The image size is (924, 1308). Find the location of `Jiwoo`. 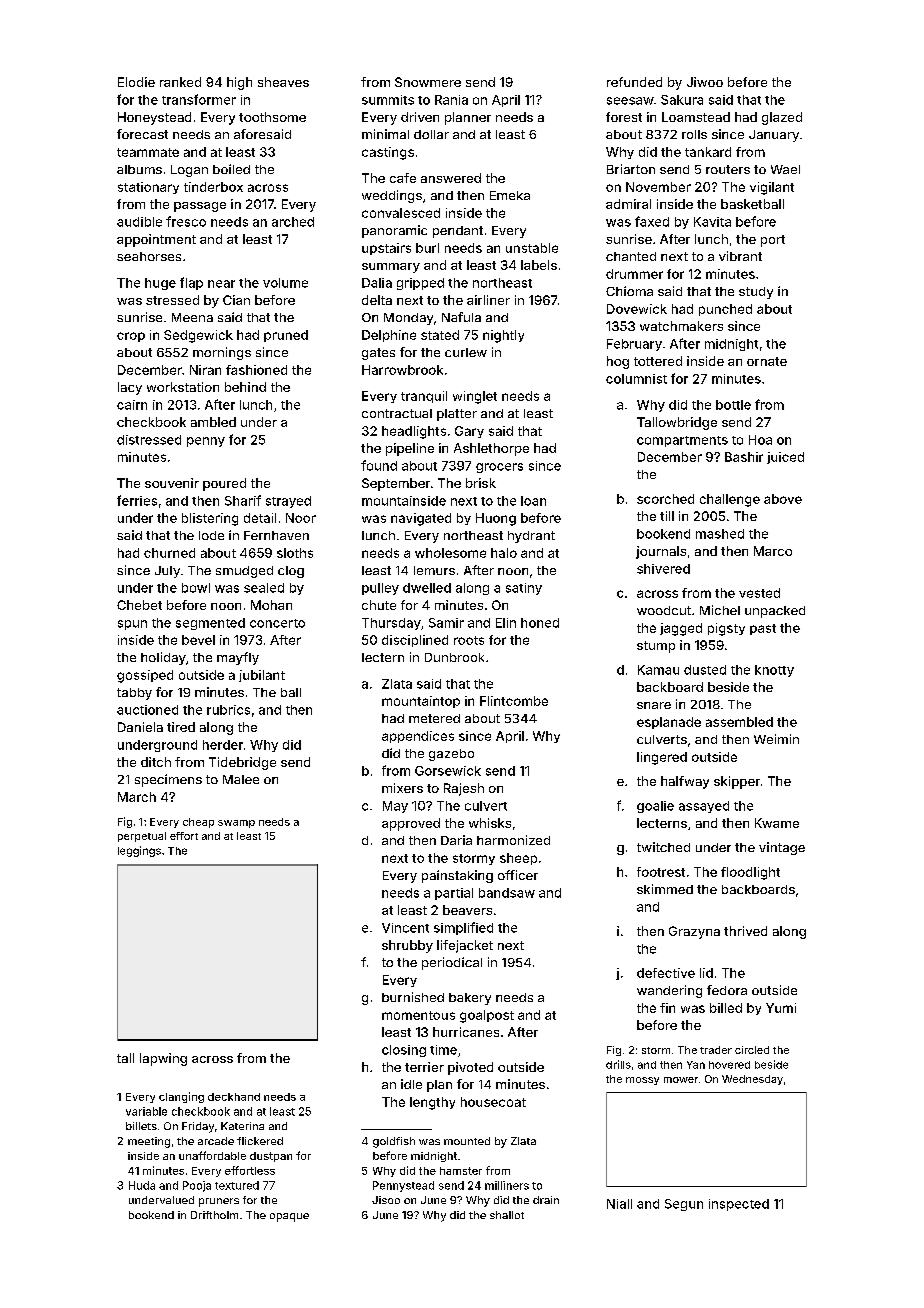

Jiwoo is located at coordinates (705, 82).
